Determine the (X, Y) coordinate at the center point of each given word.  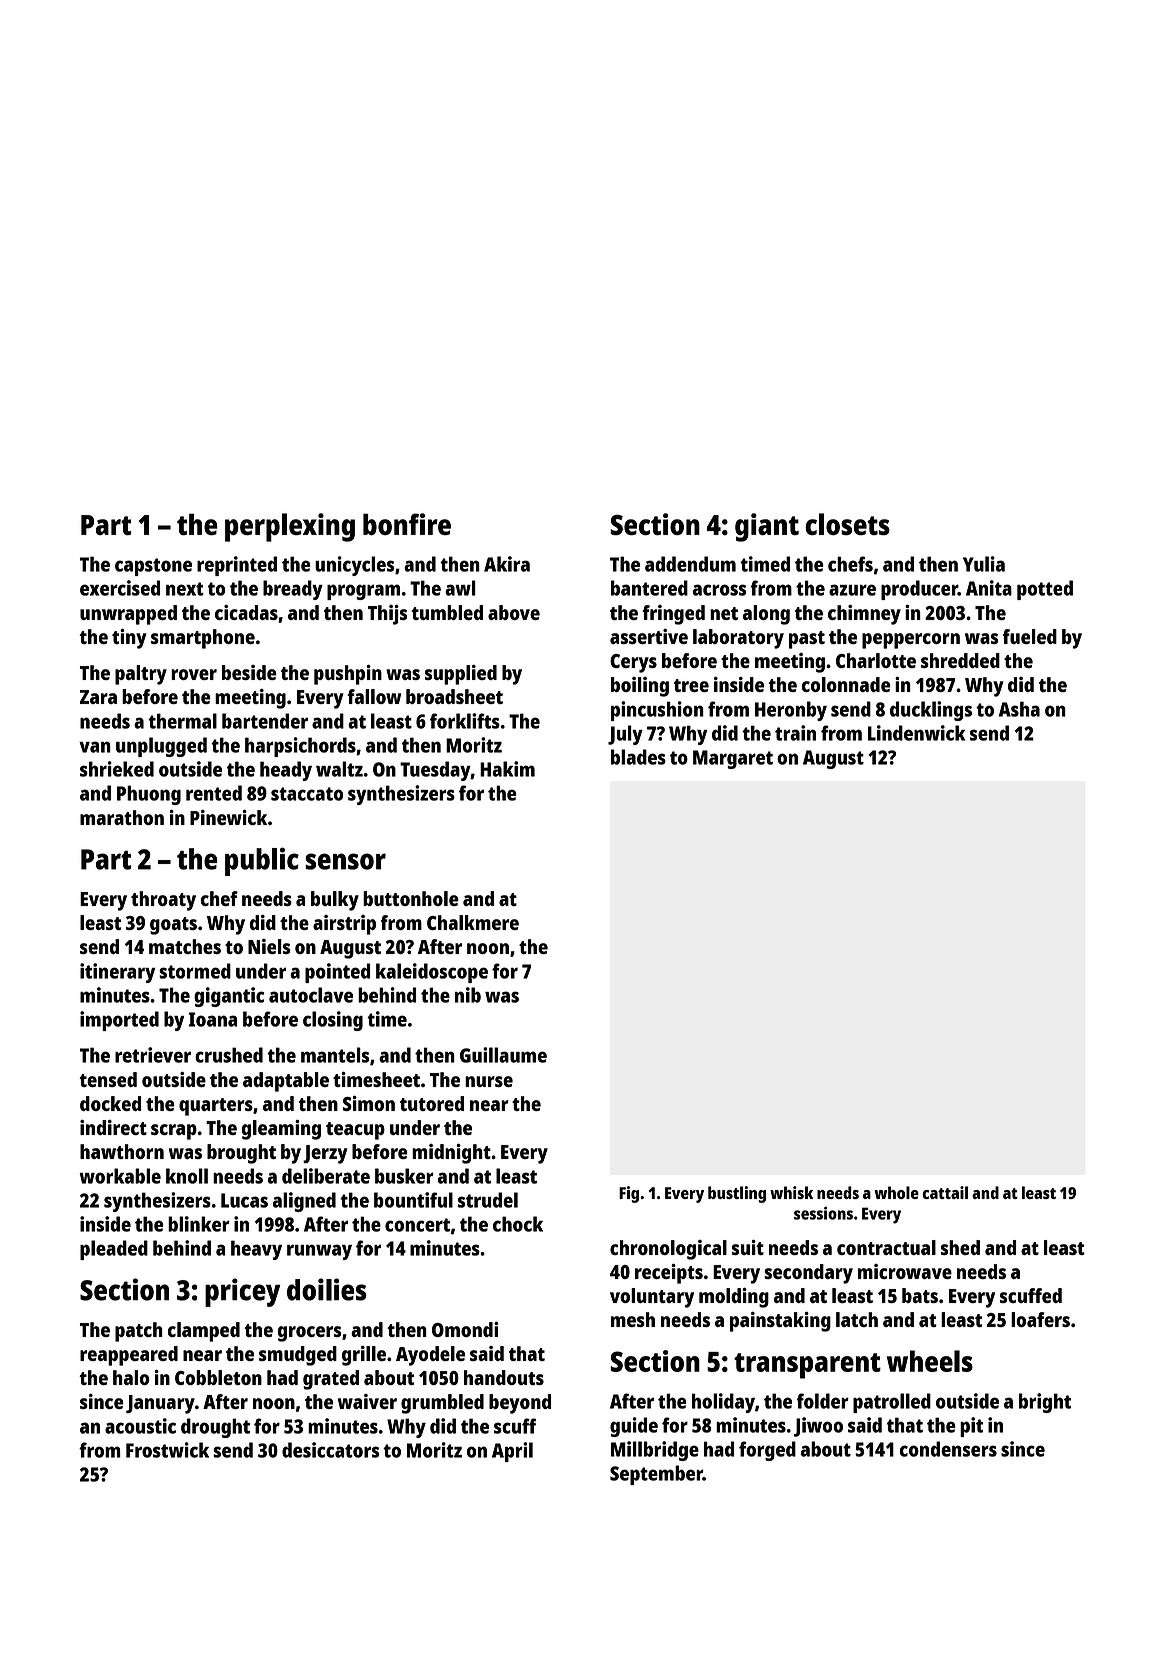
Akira (507, 564)
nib (468, 995)
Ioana (213, 1019)
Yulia (984, 564)
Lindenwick (916, 733)
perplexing (290, 527)
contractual (886, 1247)
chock (518, 1224)
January (160, 1404)
